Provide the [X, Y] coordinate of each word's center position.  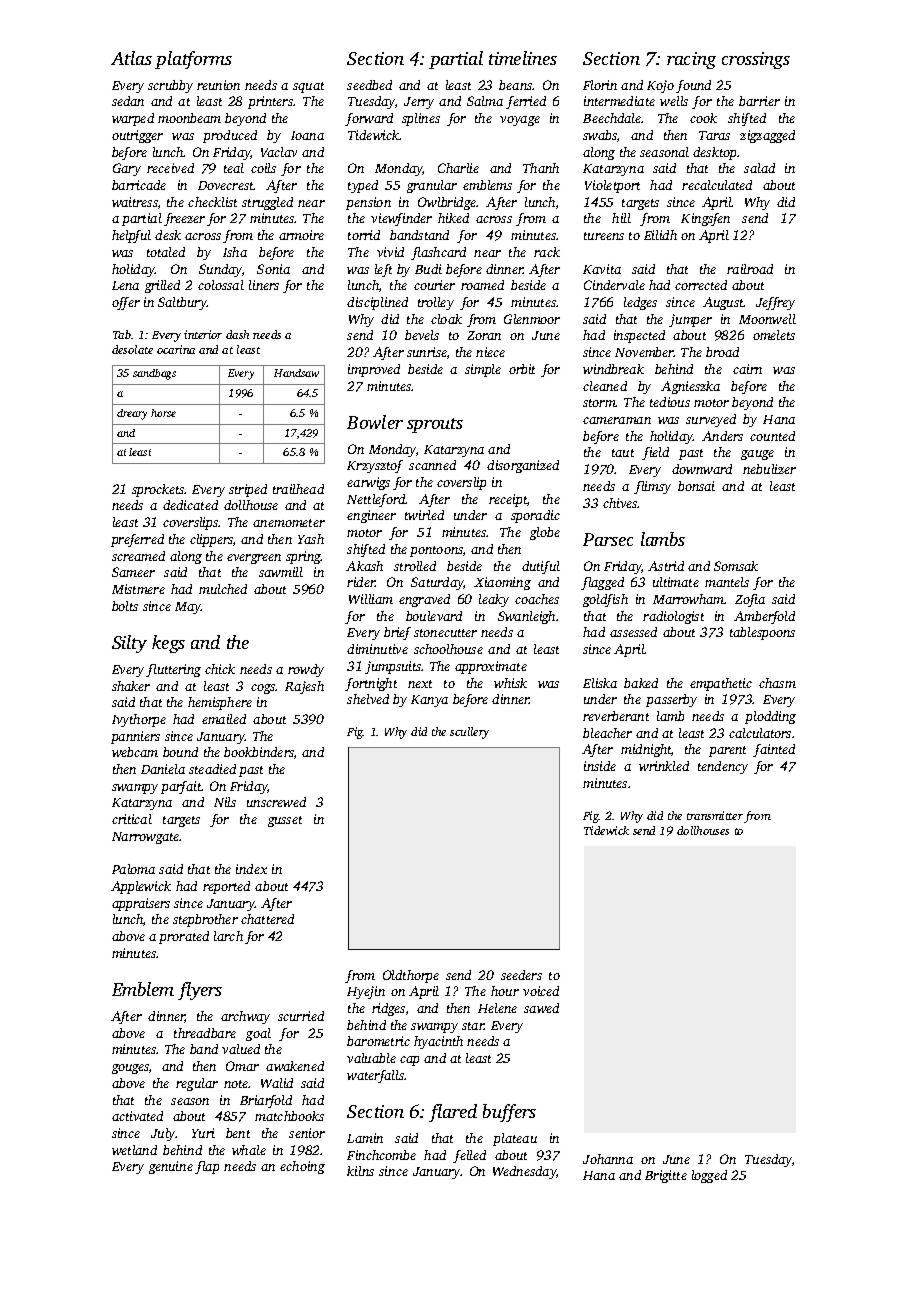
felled [469, 1156]
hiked [453, 218]
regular [197, 1084]
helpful [131, 236]
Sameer [133, 572]
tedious [670, 402]
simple [483, 370]
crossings [756, 60]
